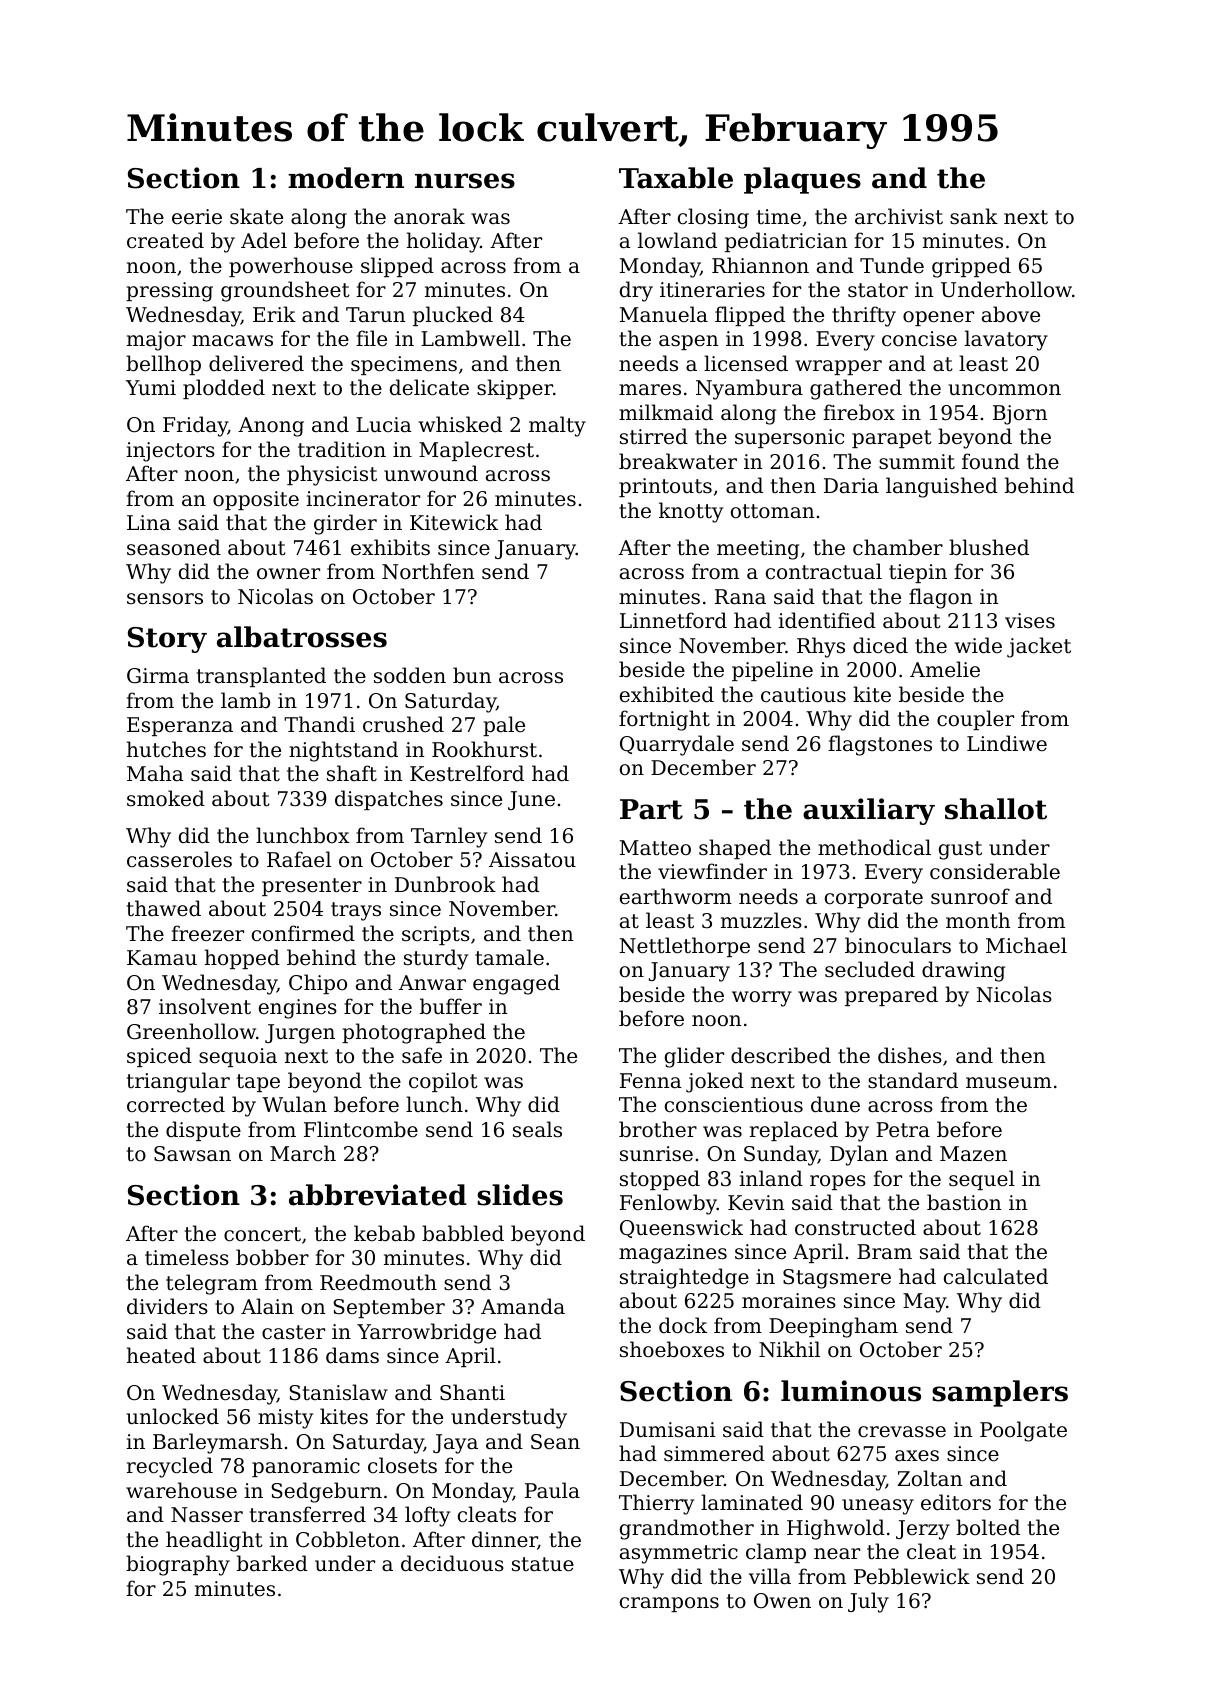  Describe the element at coordinates (272, 1563) in the document. I see `barked` at that location.
